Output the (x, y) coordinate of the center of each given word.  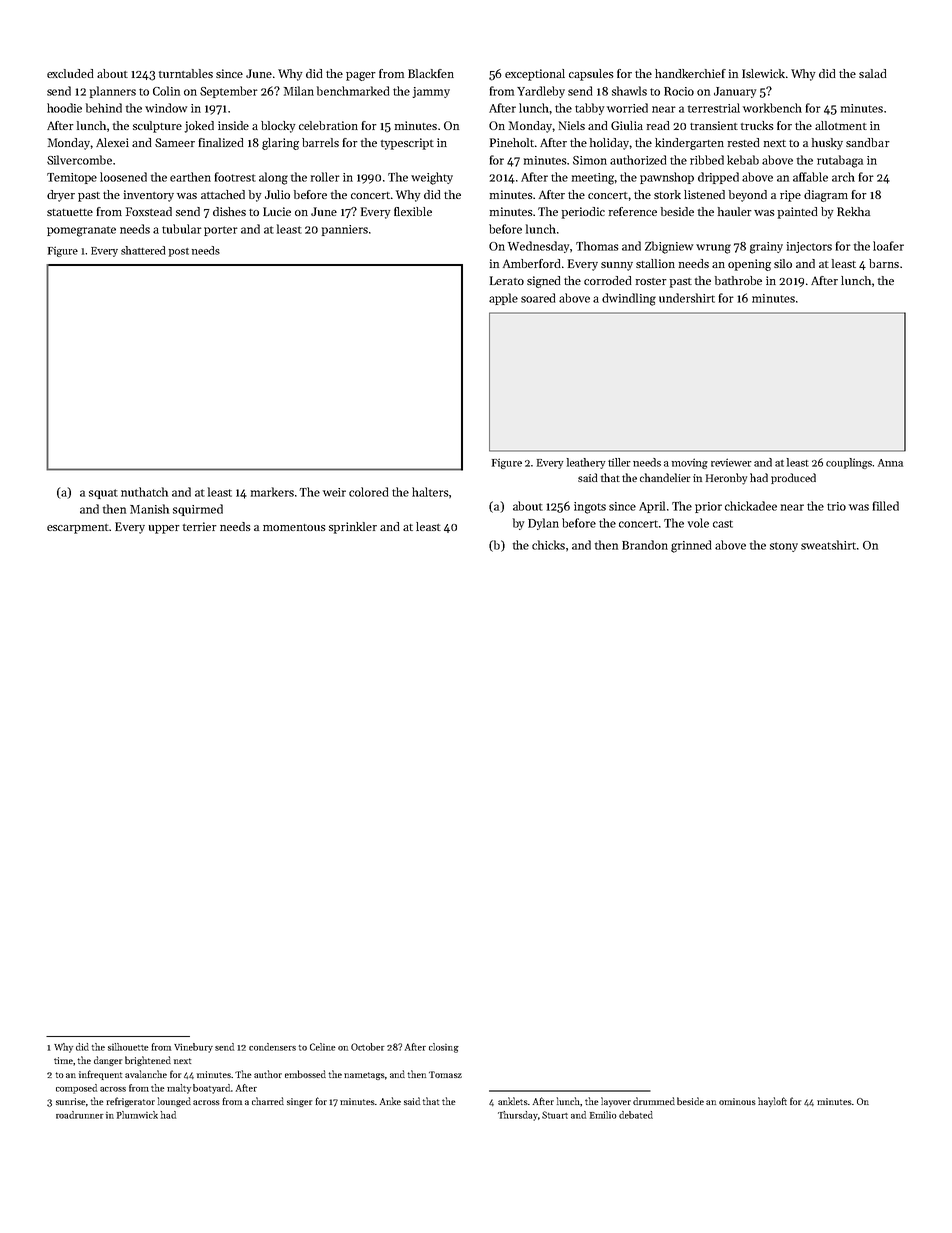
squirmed (198, 510)
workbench (772, 108)
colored (368, 492)
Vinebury (193, 1048)
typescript (407, 144)
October (368, 1047)
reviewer (731, 462)
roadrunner (80, 1115)
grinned (691, 546)
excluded (70, 73)
